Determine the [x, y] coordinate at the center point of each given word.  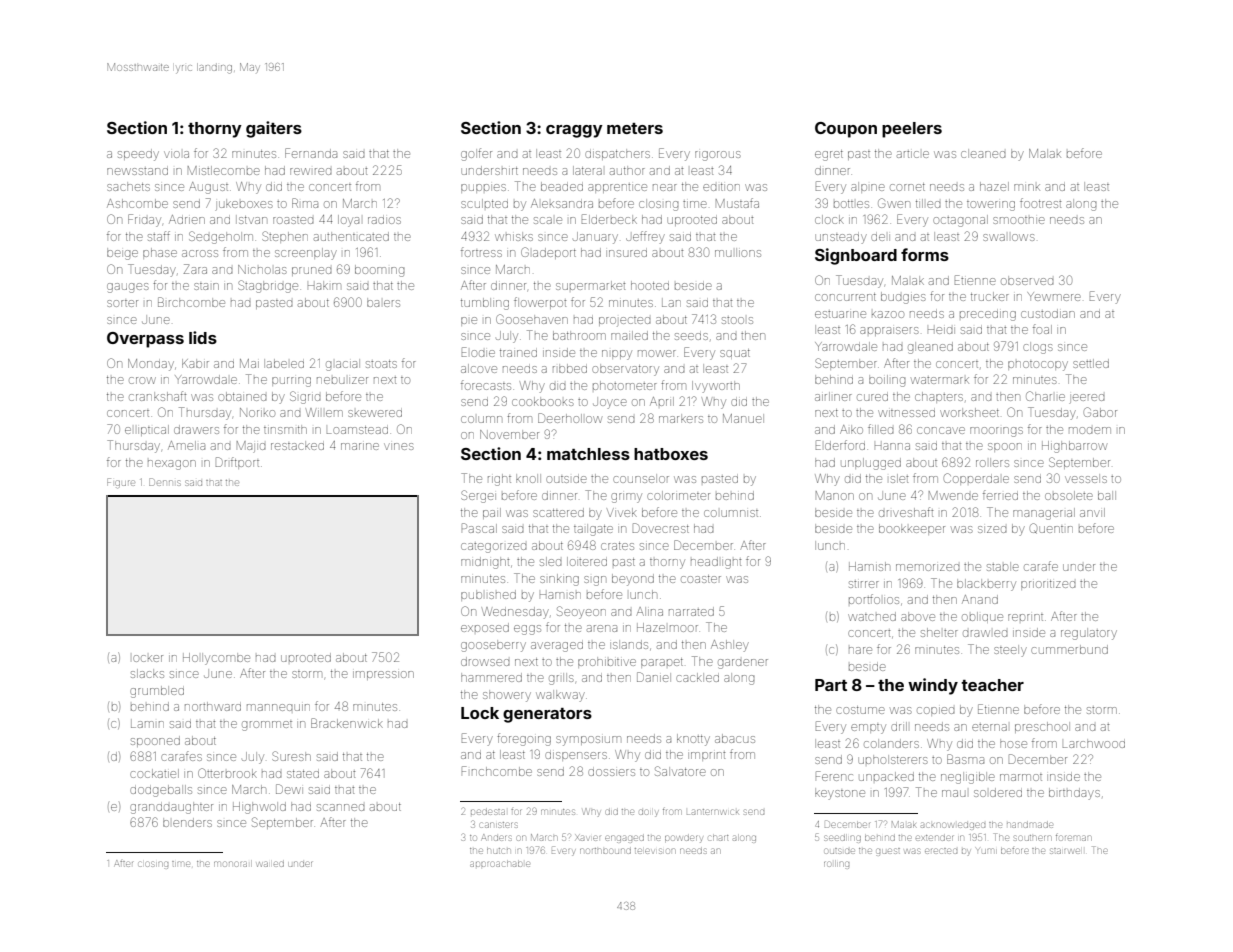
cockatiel [154, 773]
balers [383, 302]
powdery [683, 839]
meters [635, 128]
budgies [903, 298]
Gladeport [548, 253]
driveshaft [906, 512]
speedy [138, 155]
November [509, 434]
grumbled [157, 692]
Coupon [846, 130]
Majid [251, 447]
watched [872, 616]
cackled [697, 677]
